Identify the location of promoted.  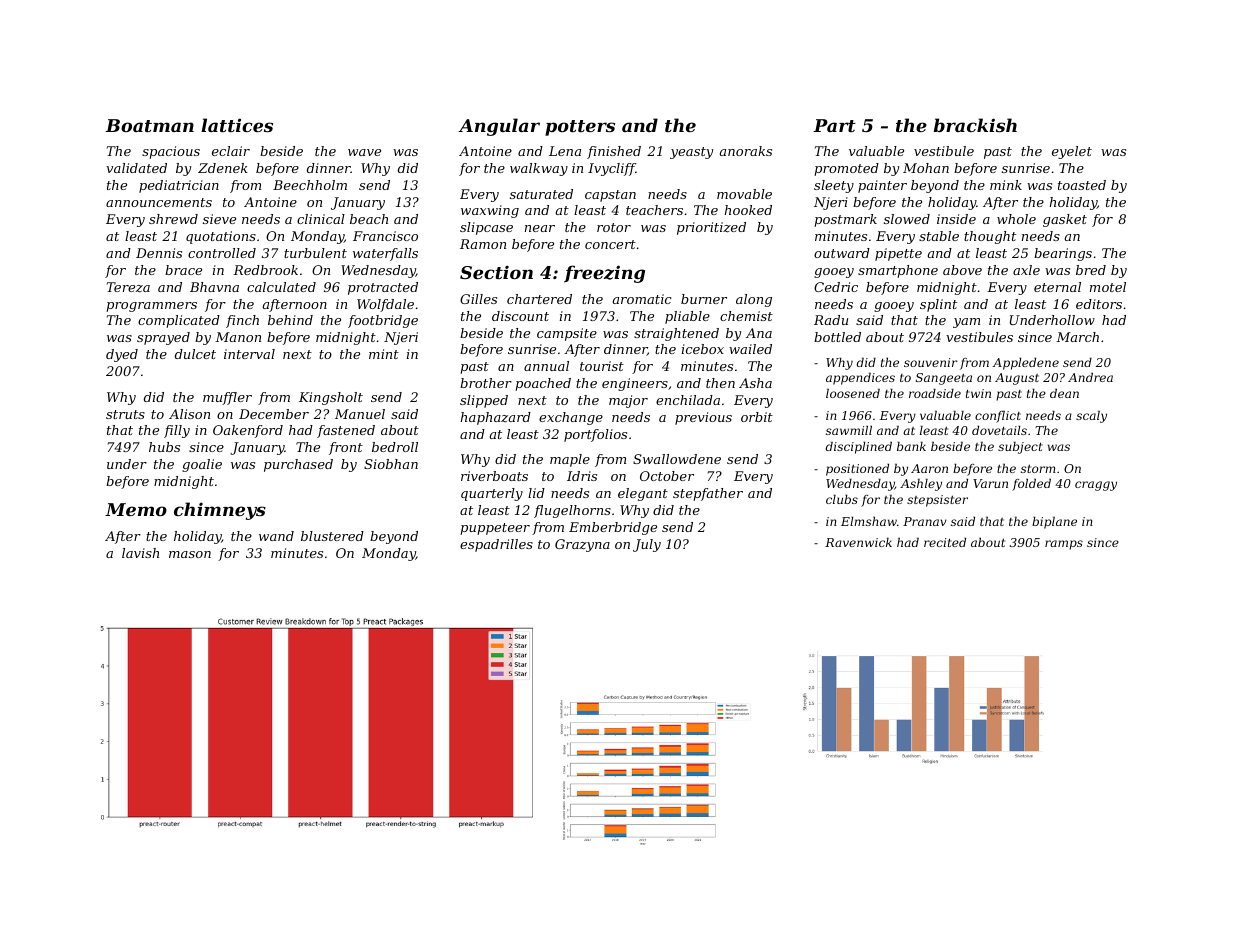
(846, 169).
